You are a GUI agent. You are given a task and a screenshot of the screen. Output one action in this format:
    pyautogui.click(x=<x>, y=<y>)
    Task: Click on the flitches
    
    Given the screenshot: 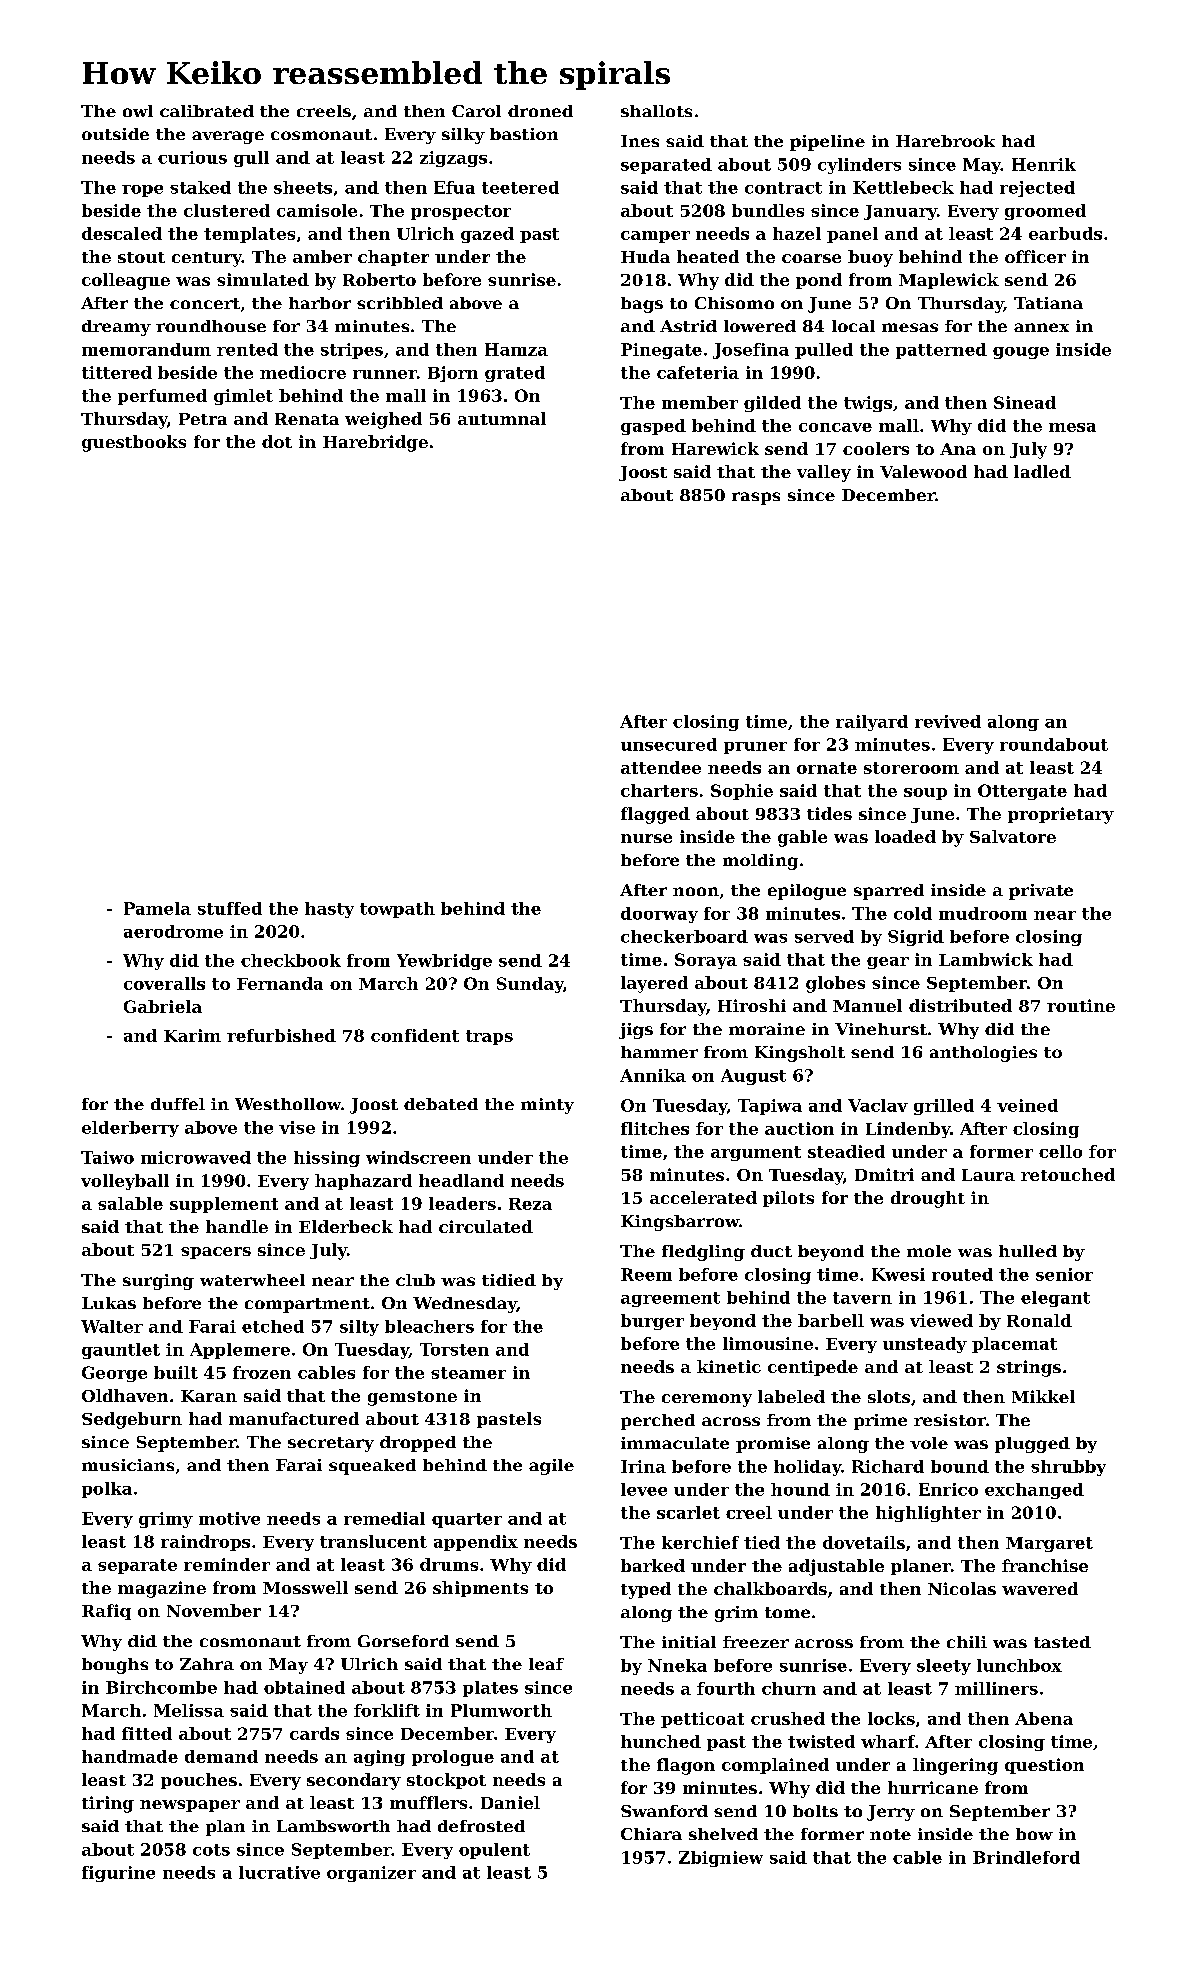 What is the action you would take?
    pyautogui.click(x=655, y=1128)
